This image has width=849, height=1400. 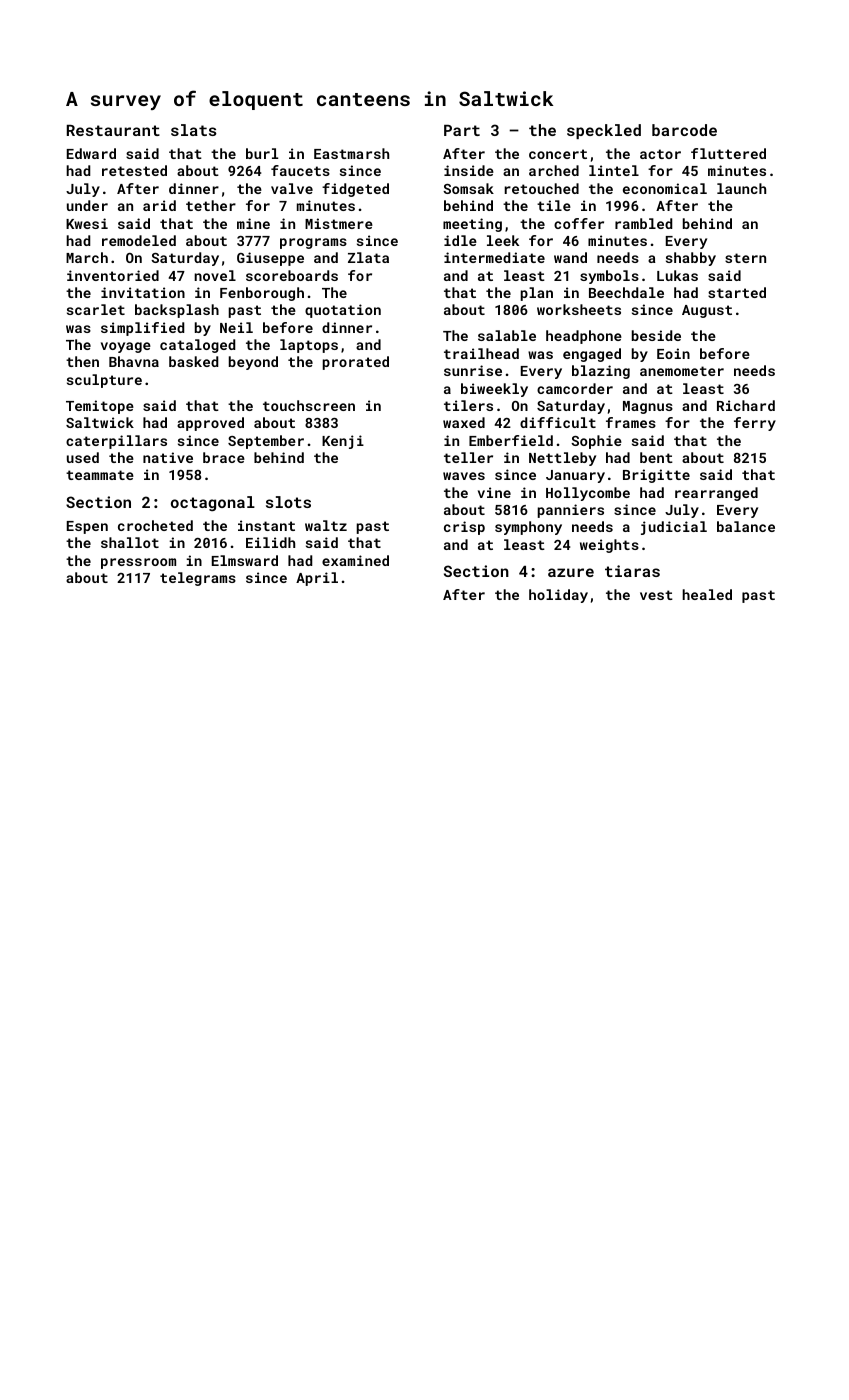 What do you see at coordinates (270, 542) in the image?
I see `Eilidh` at bounding box center [270, 542].
